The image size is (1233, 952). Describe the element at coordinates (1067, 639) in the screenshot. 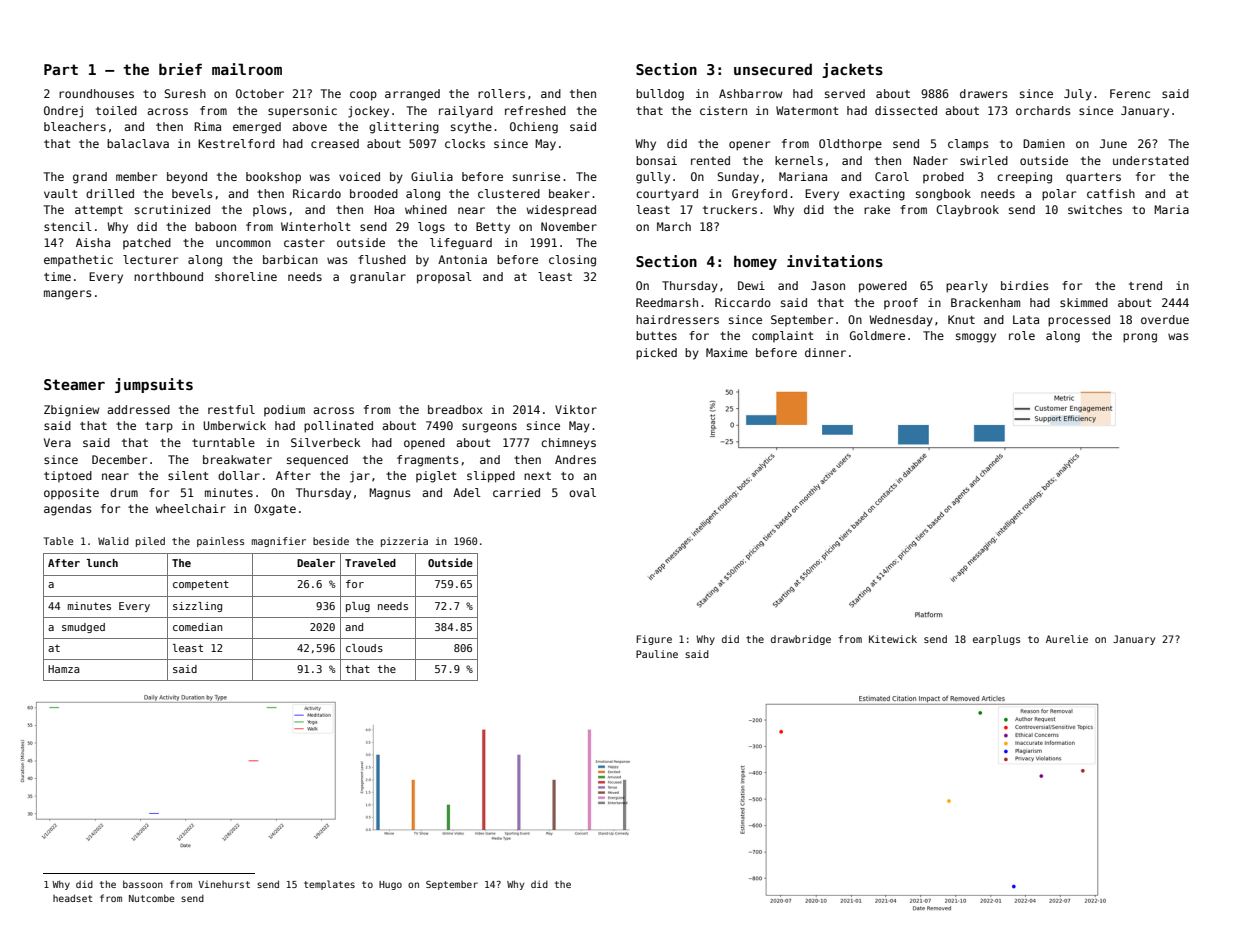

I see `Aurelie` at that location.
